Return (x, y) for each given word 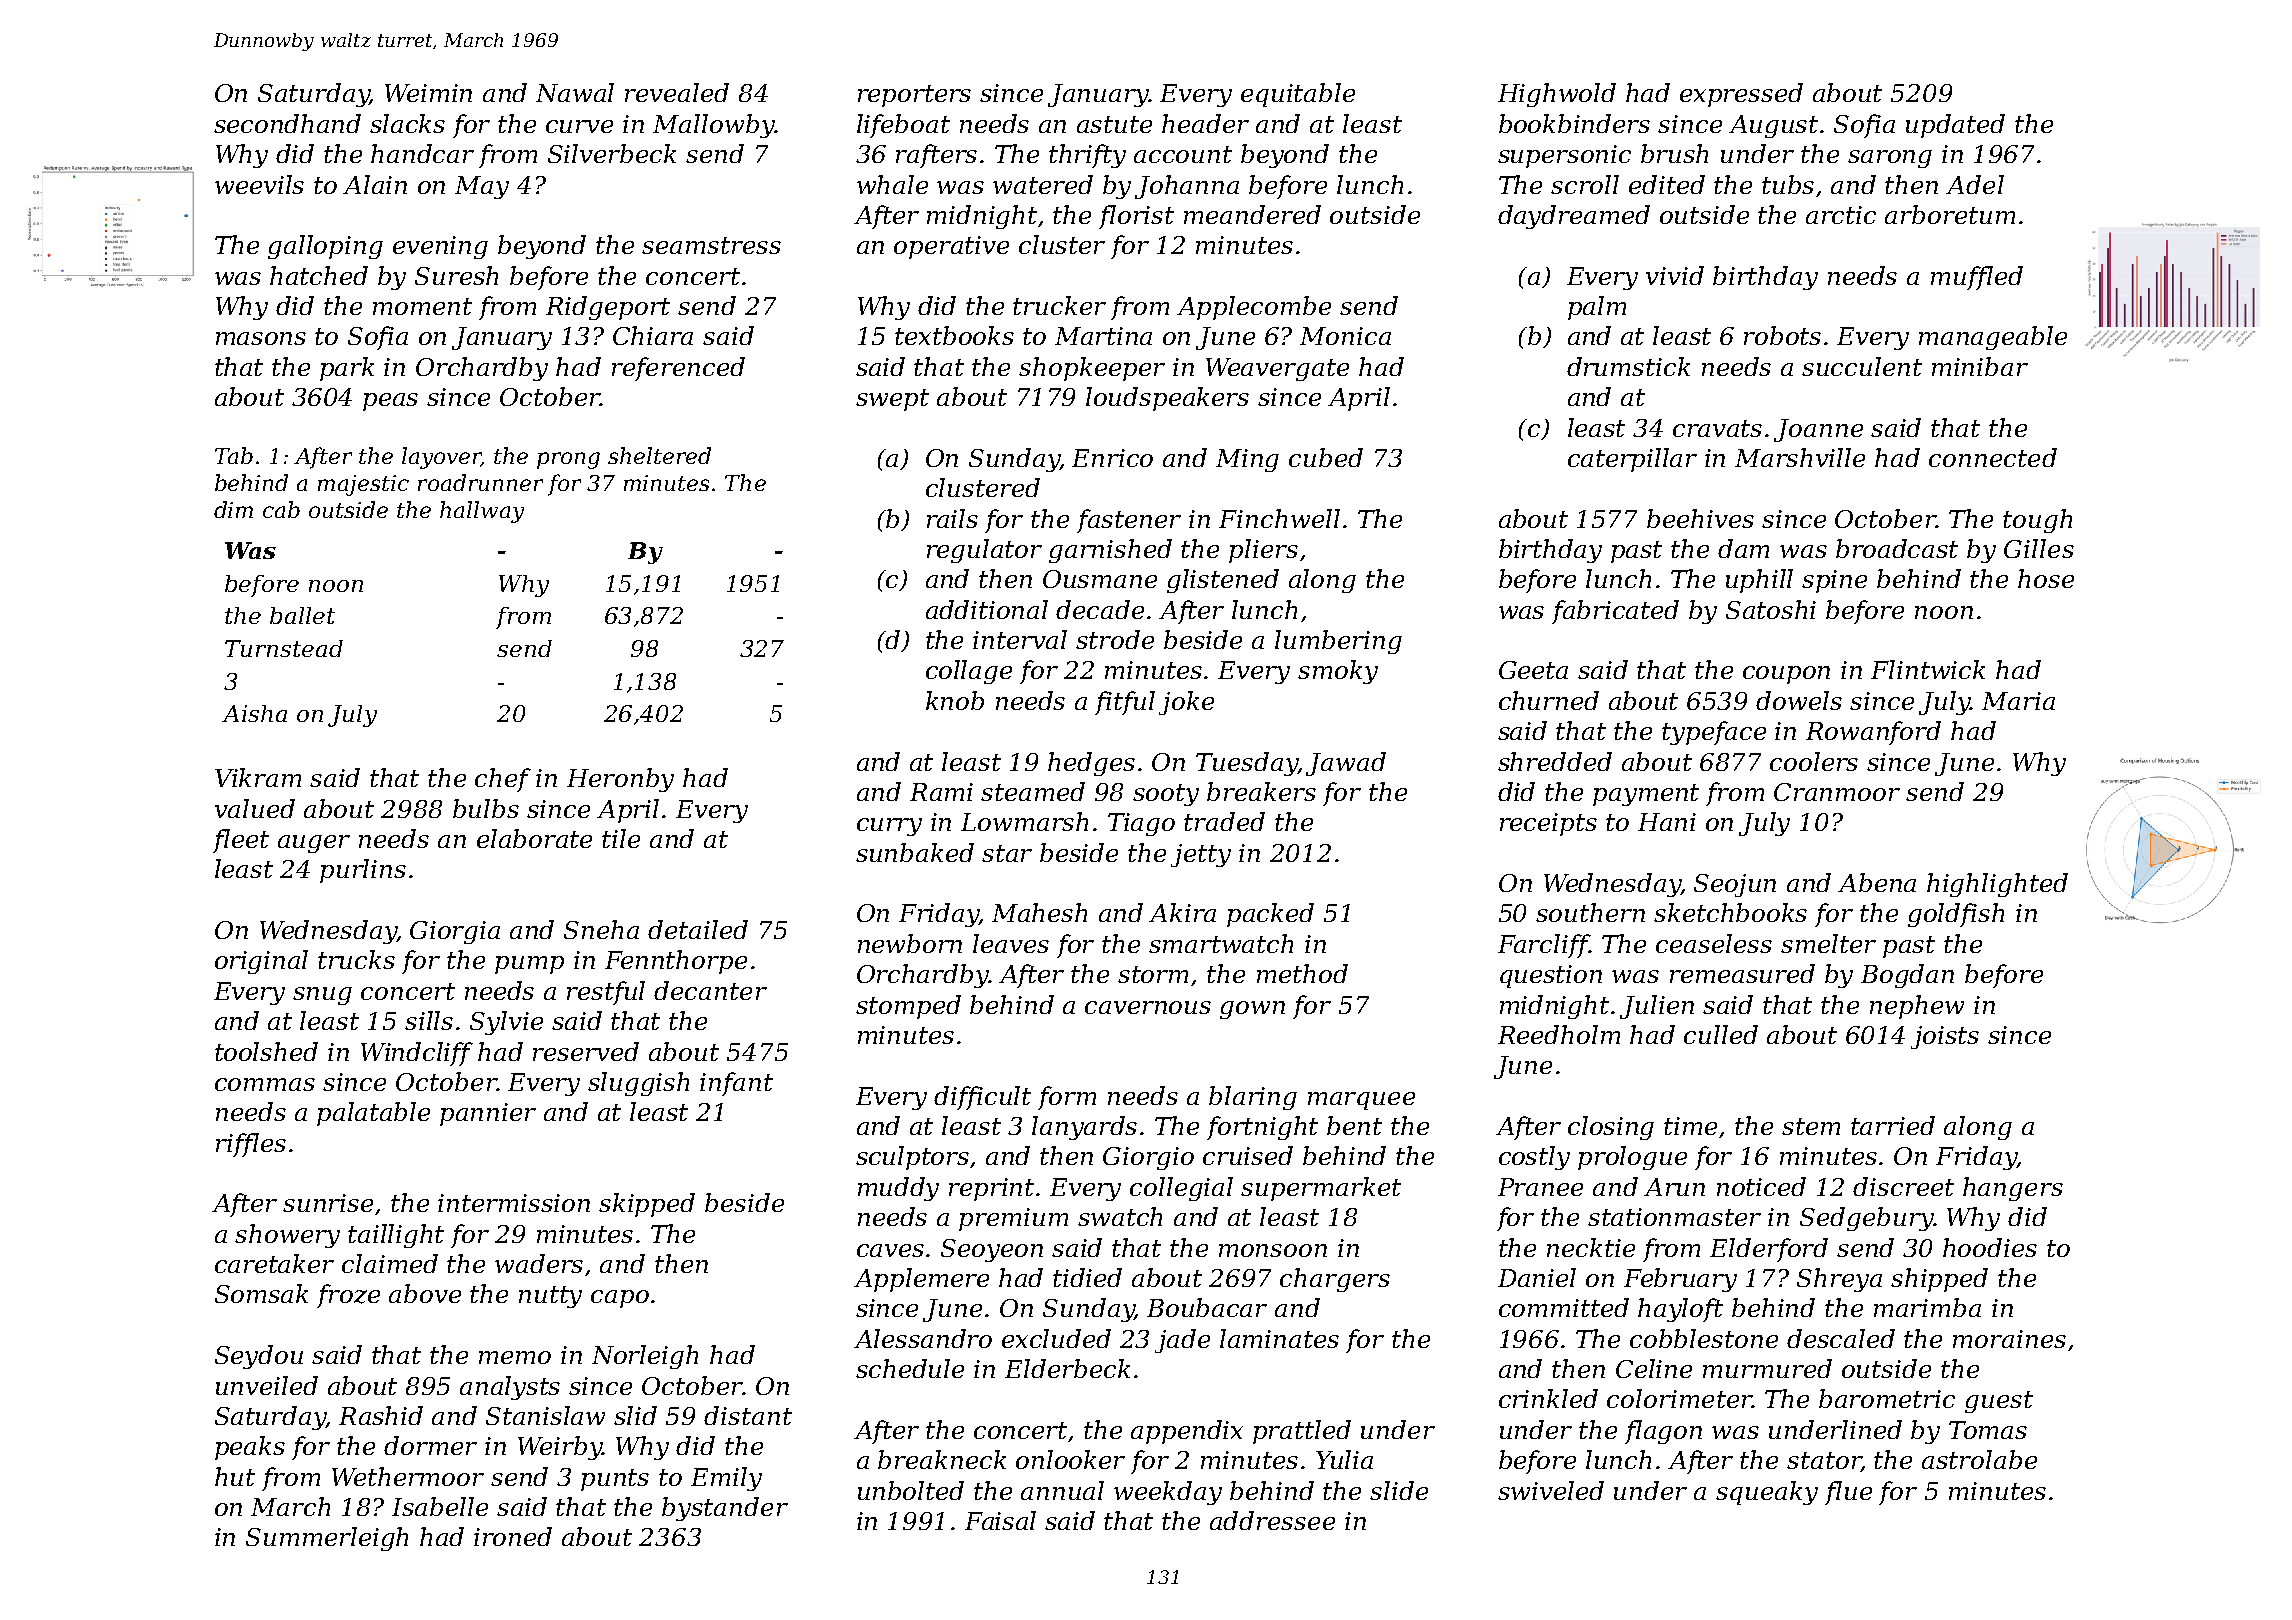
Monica (1345, 336)
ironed (513, 1536)
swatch (1120, 1216)
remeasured (1742, 973)
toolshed (266, 1051)
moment (422, 306)
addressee (1272, 1520)
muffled (1977, 278)
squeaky (1767, 1493)
